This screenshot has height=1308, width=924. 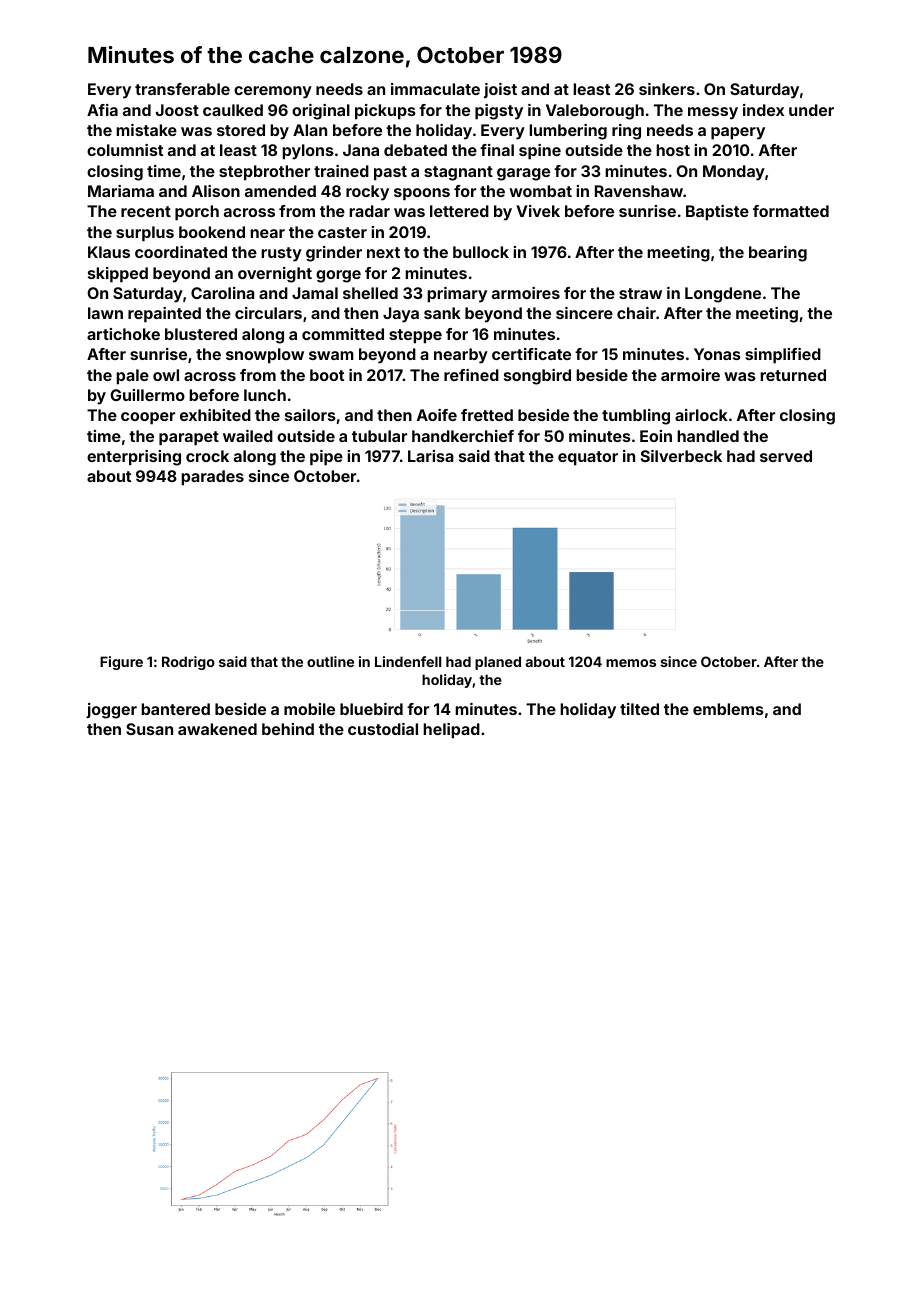 What do you see at coordinates (636, 417) in the screenshot?
I see `tumbling` at bounding box center [636, 417].
